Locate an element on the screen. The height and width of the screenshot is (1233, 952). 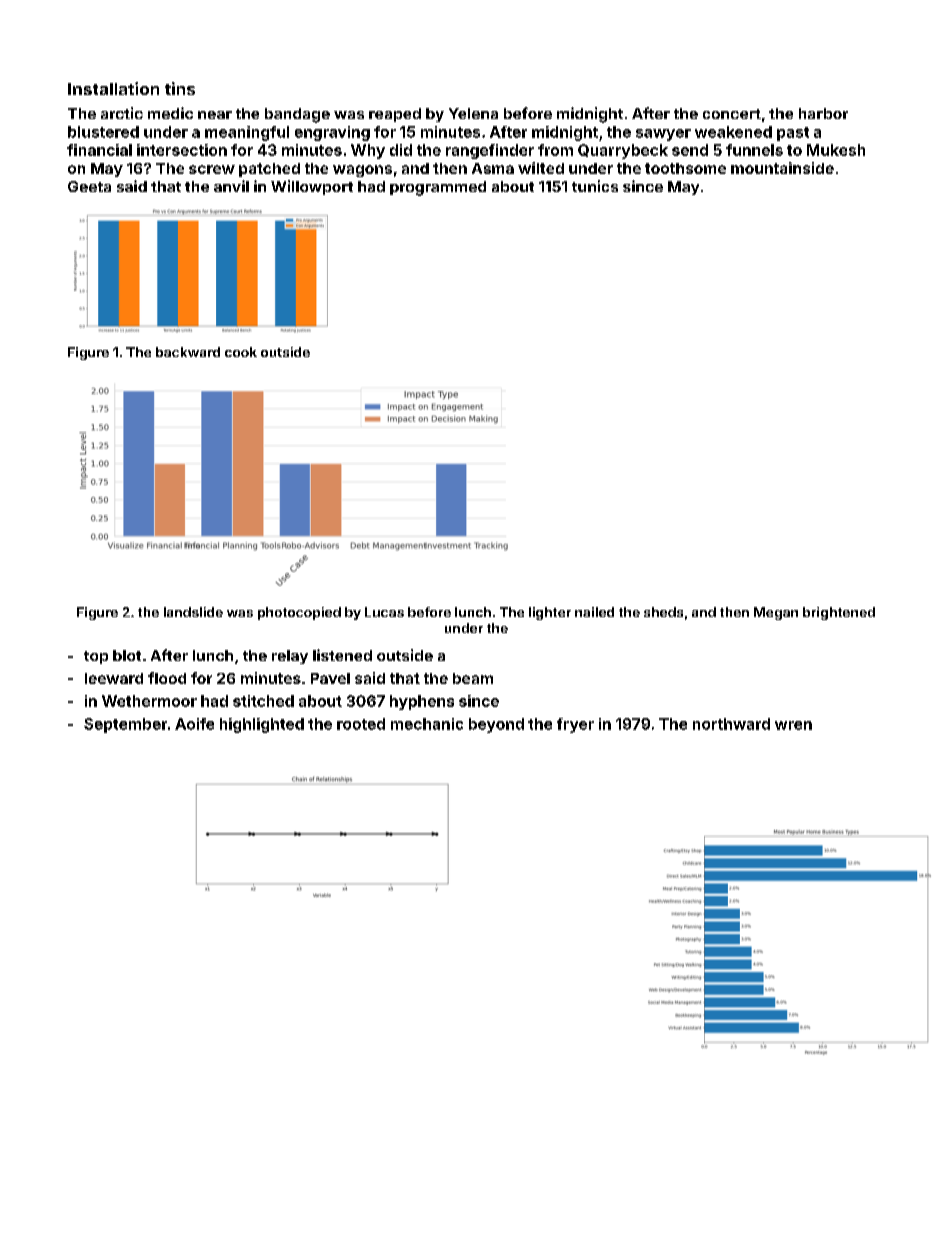
concert is located at coordinates (732, 114).
